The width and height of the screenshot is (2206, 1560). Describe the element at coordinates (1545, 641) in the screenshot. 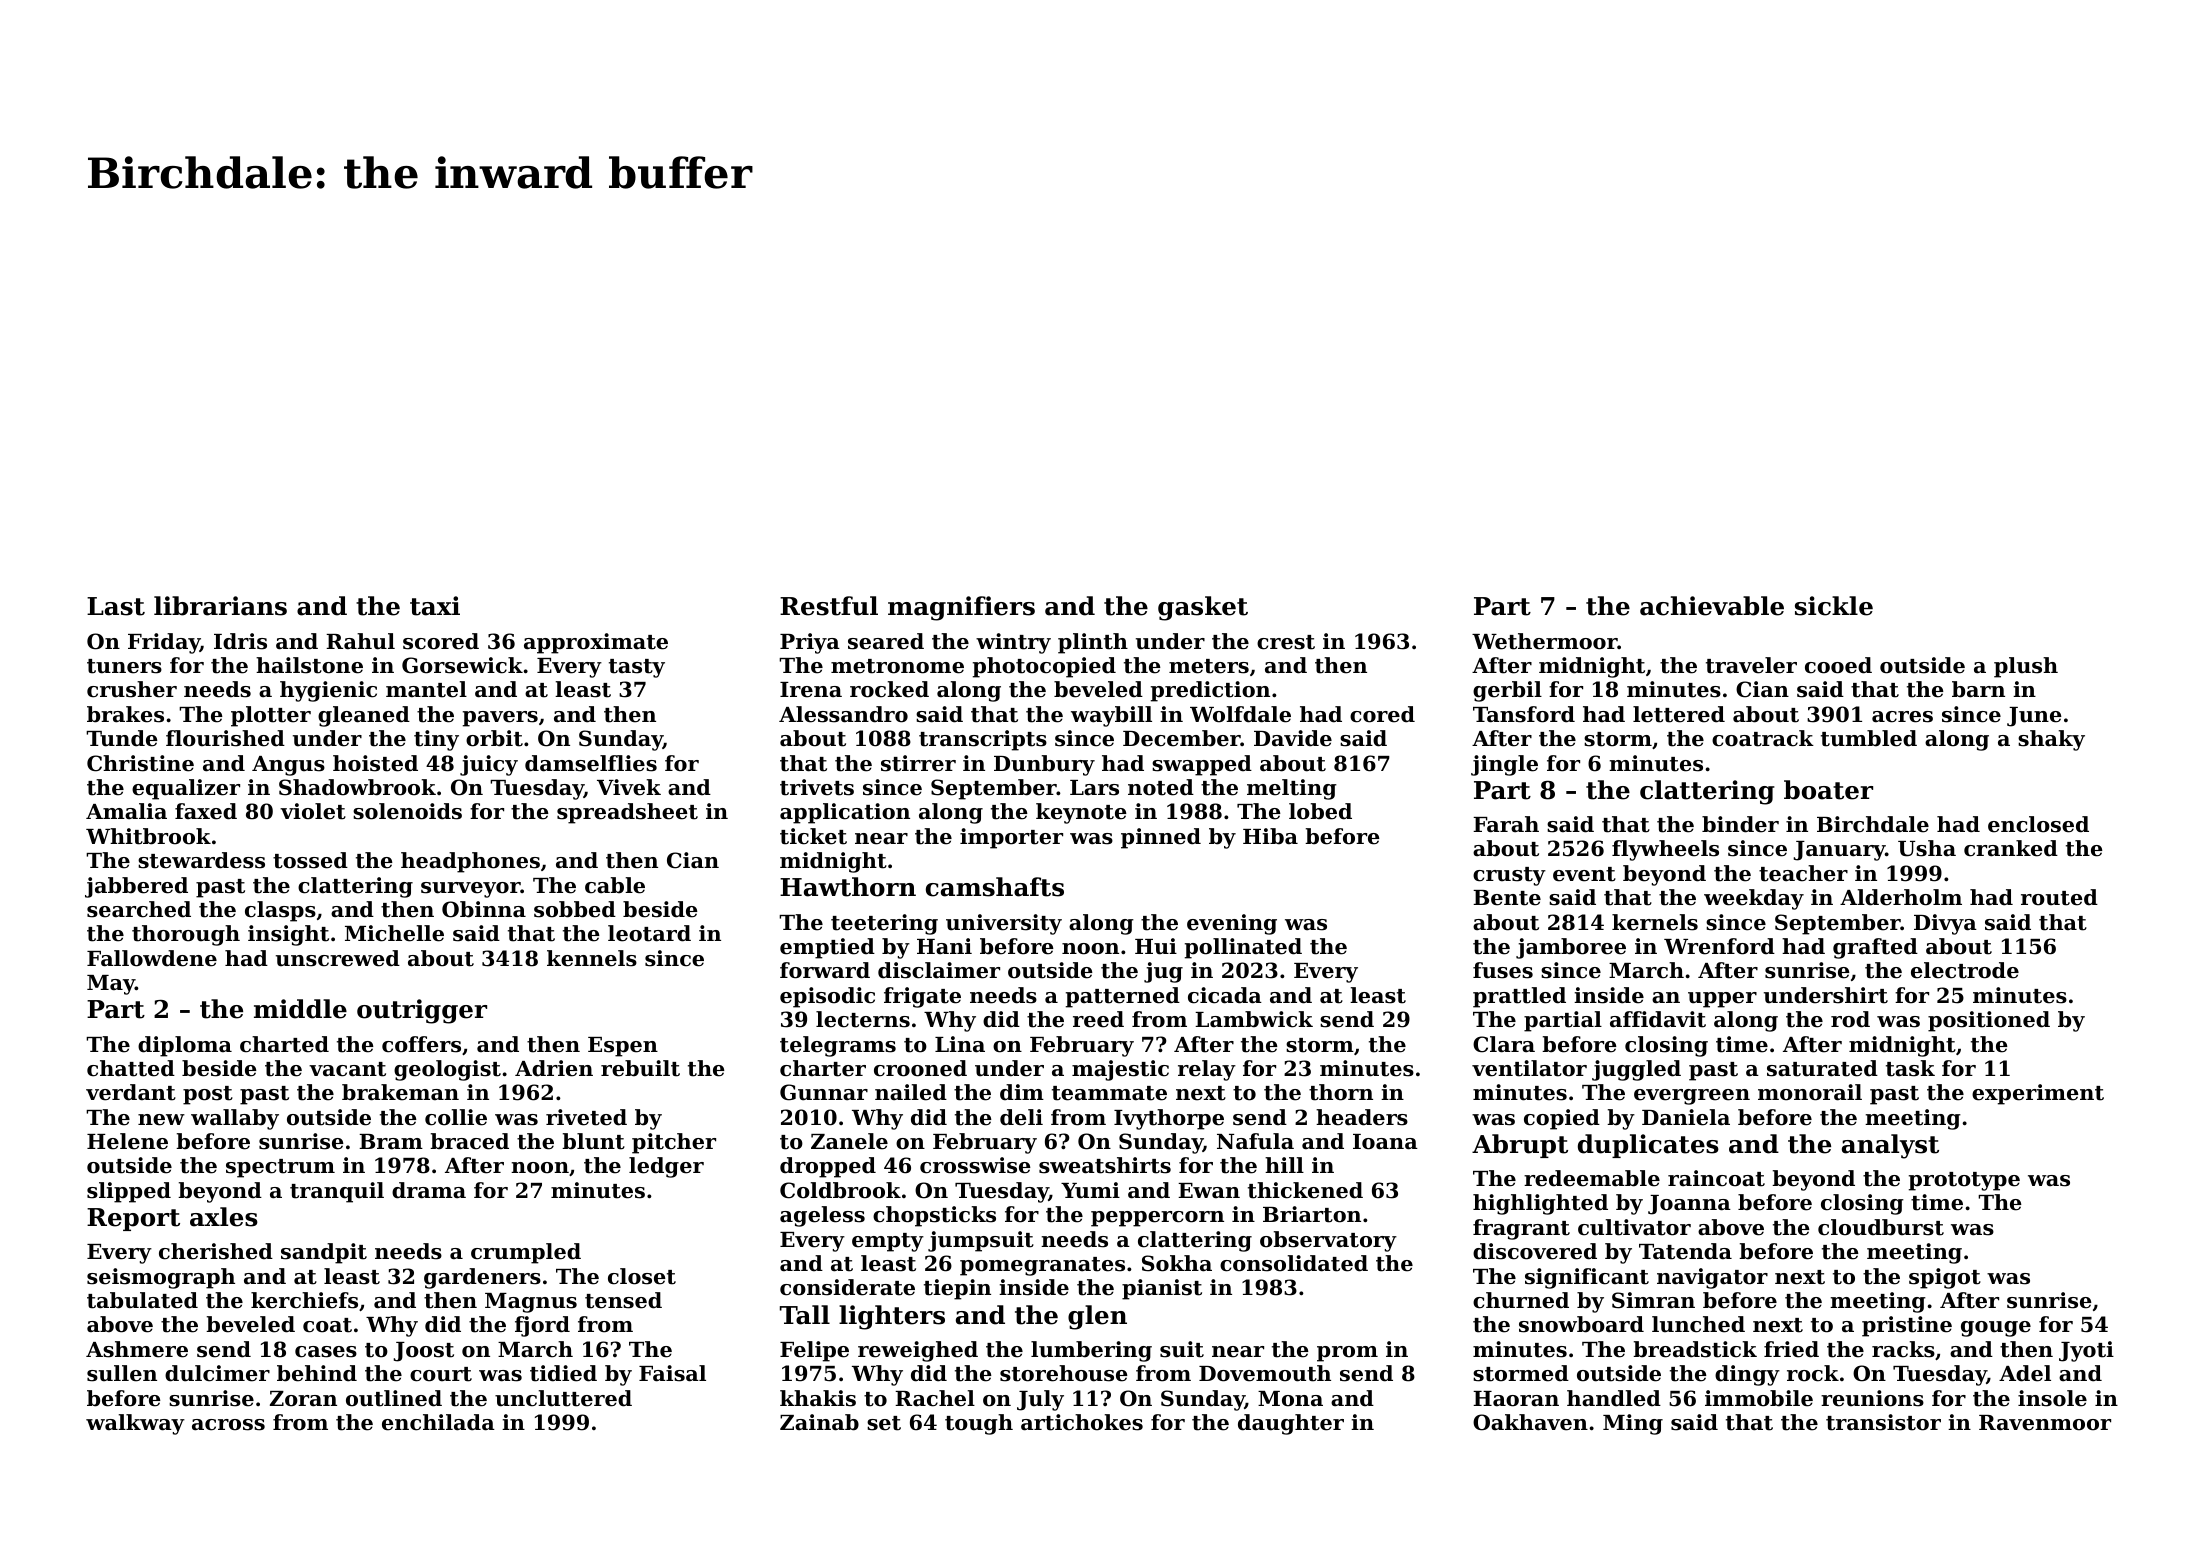

I see `Wethermoor` at that location.
